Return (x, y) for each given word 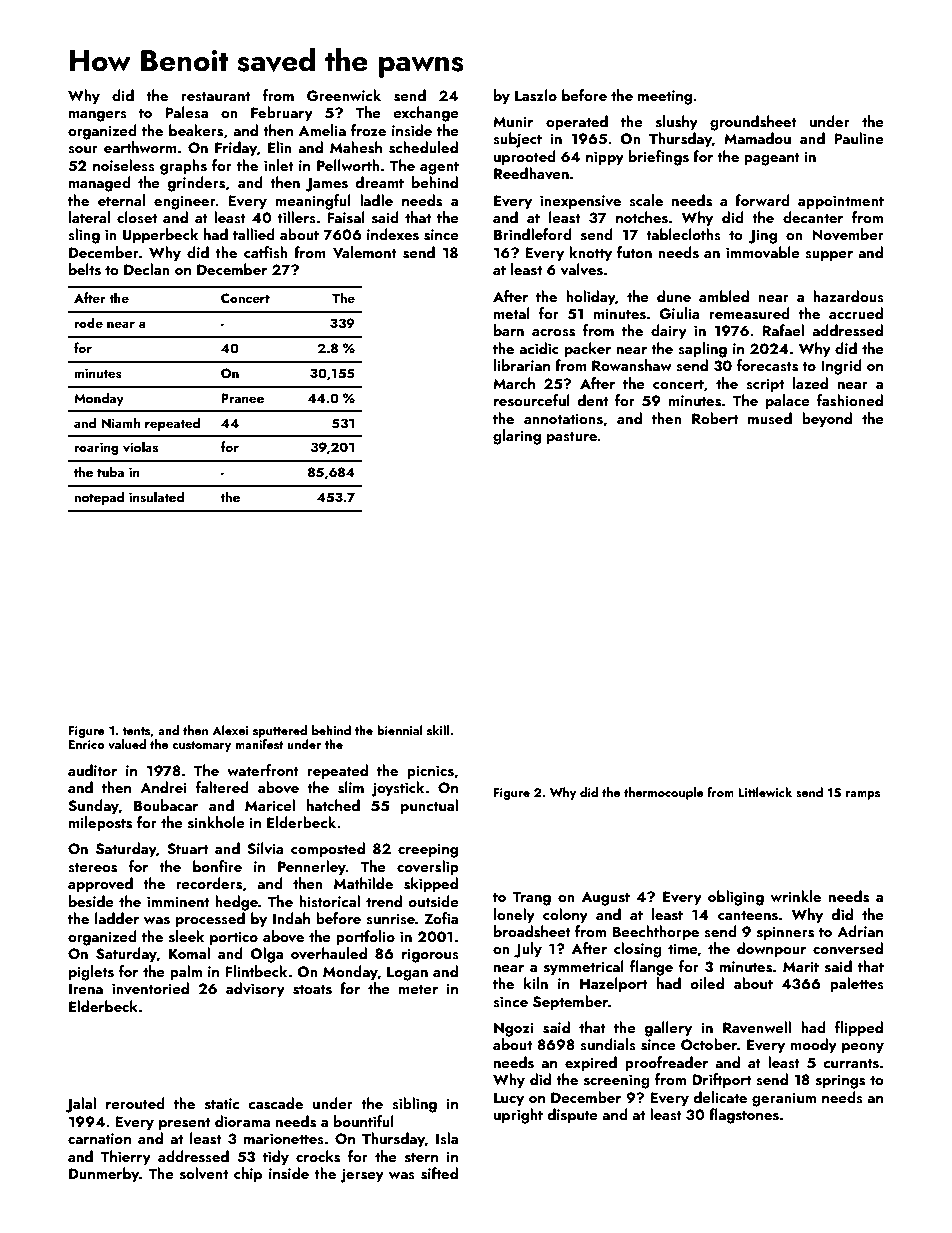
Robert (715, 418)
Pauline (859, 138)
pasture (572, 438)
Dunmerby (104, 1175)
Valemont (365, 252)
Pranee (242, 398)
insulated (156, 497)
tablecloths (683, 234)
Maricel (270, 805)
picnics (430, 772)
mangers (98, 116)
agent (439, 168)
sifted (439, 1173)
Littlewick (765, 792)
